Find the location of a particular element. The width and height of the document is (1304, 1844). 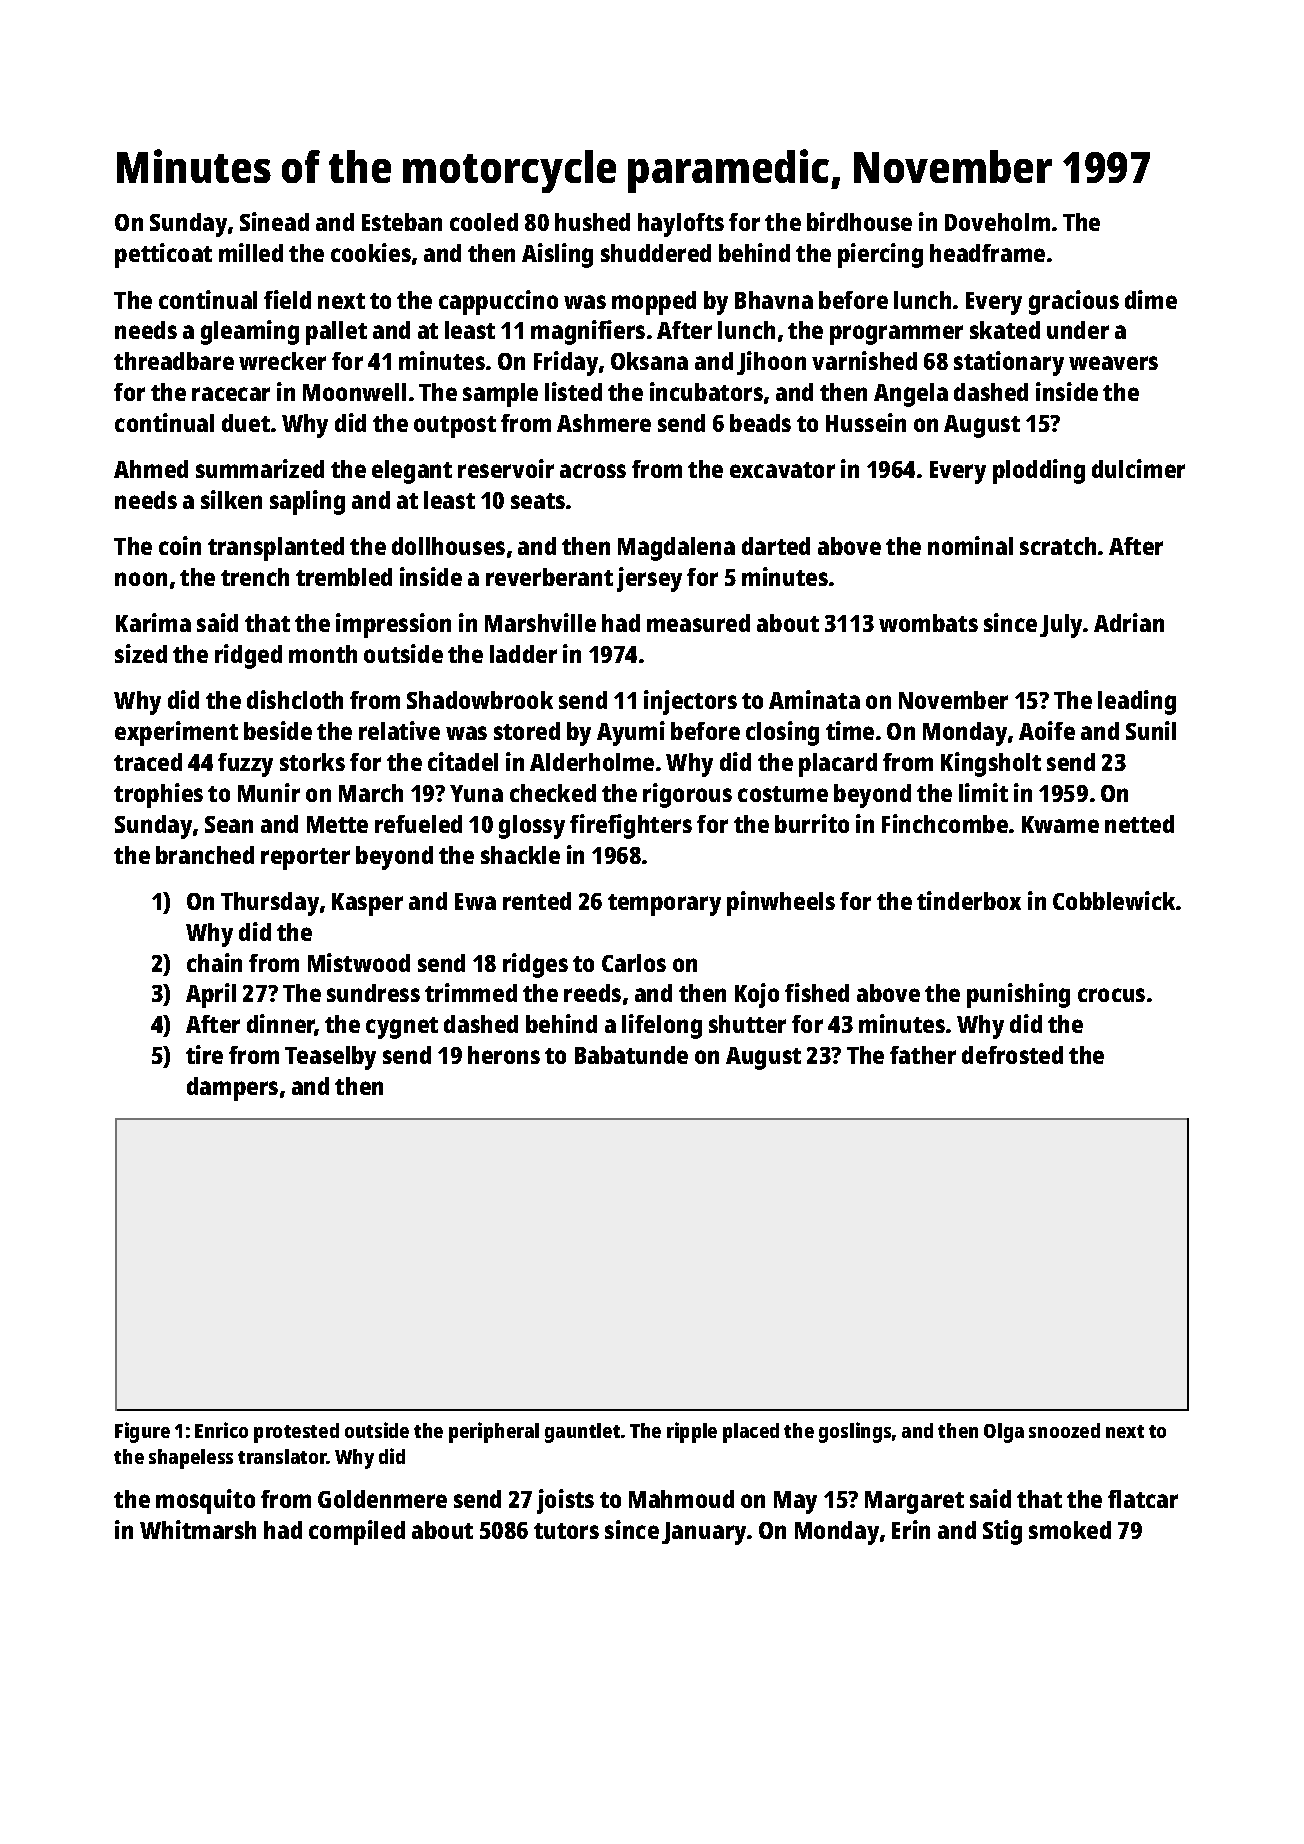

firefighters is located at coordinates (631, 826).
